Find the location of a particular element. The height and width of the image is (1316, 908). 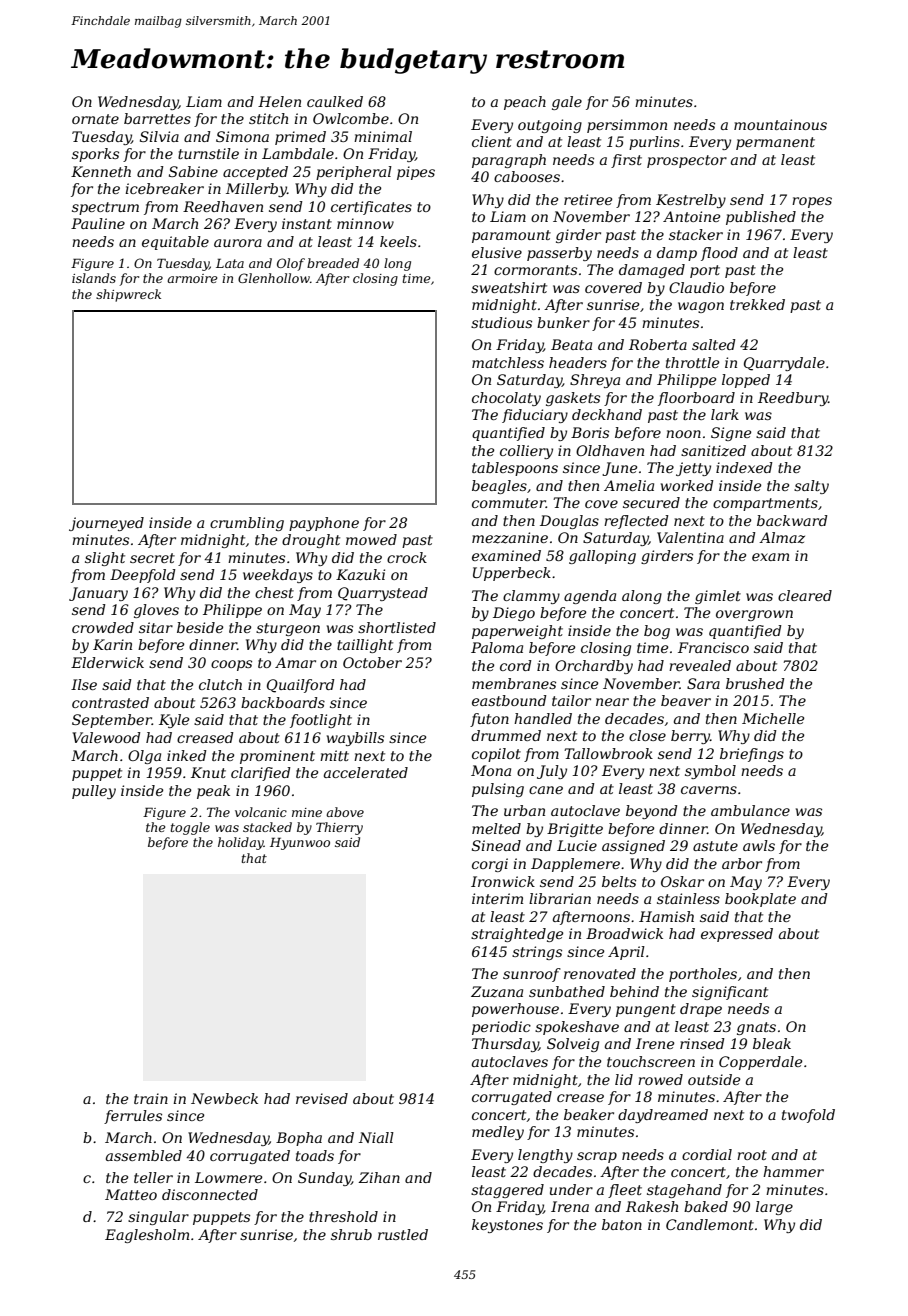

bunker is located at coordinates (563, 322).
